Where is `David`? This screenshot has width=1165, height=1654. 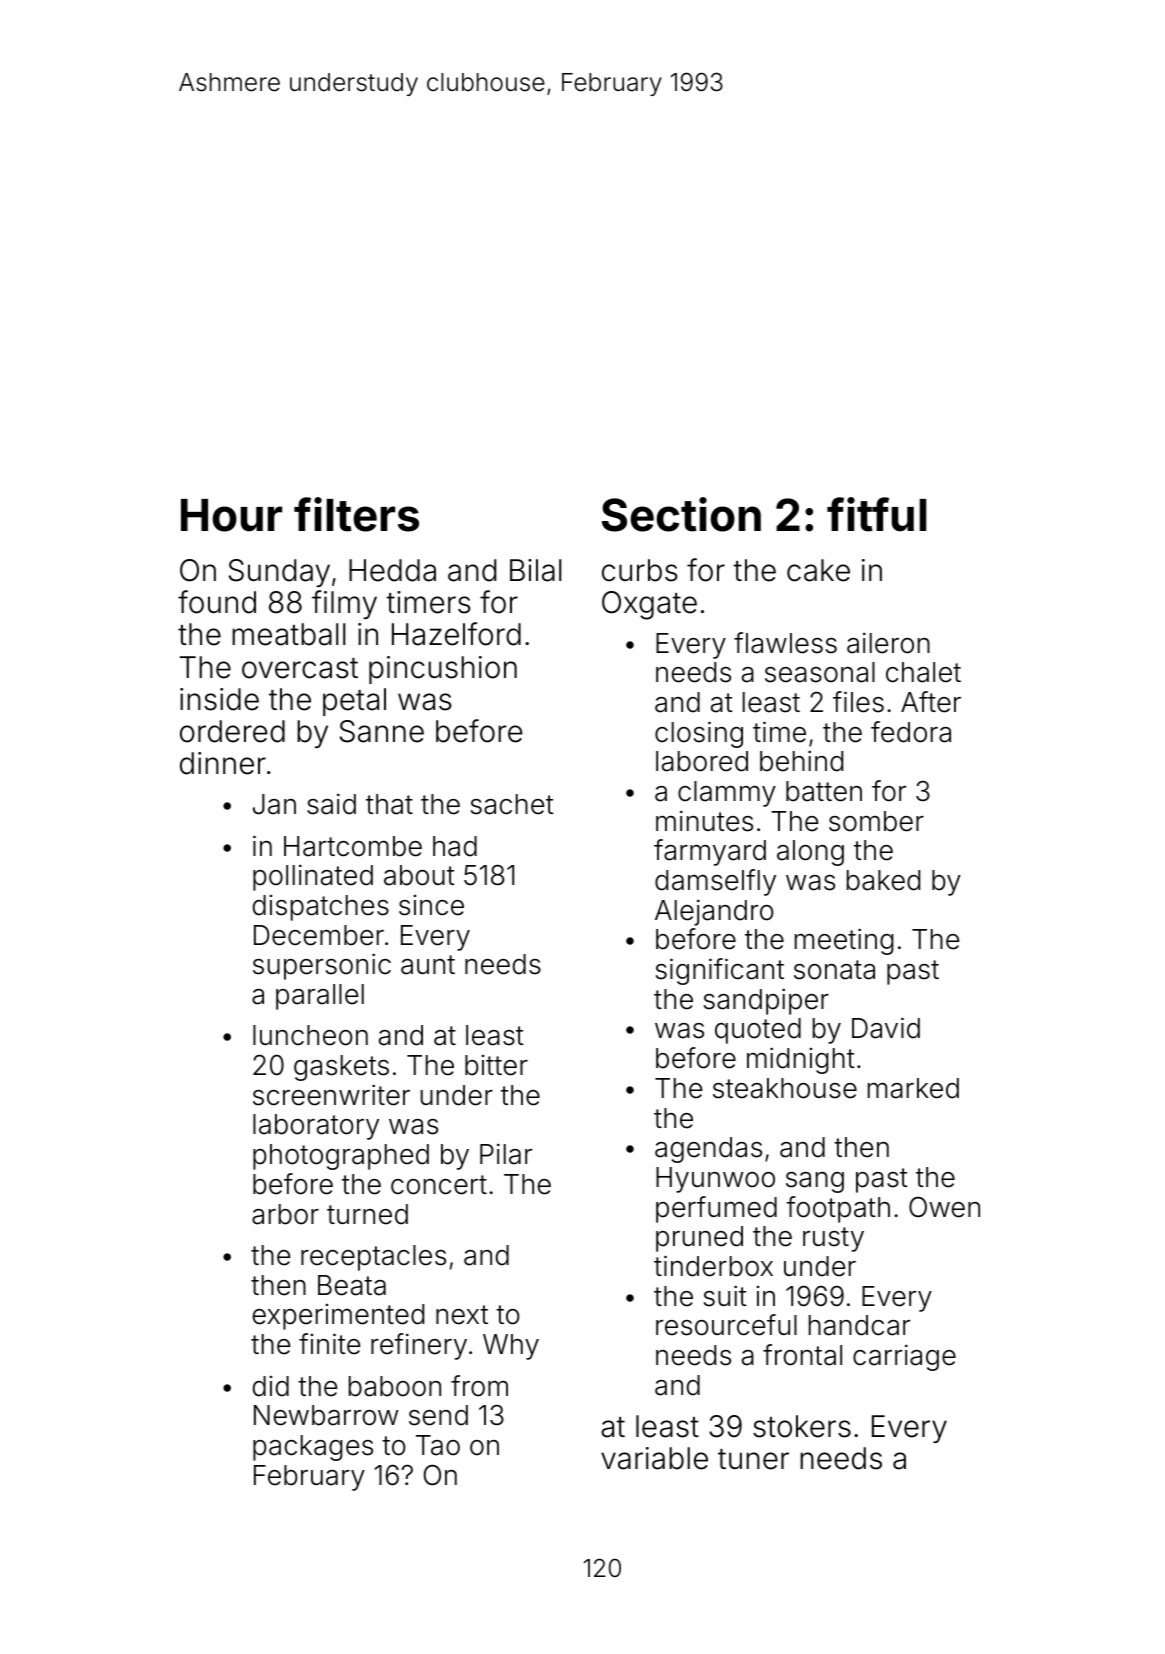
David is located at coordinates (886, 1028).
